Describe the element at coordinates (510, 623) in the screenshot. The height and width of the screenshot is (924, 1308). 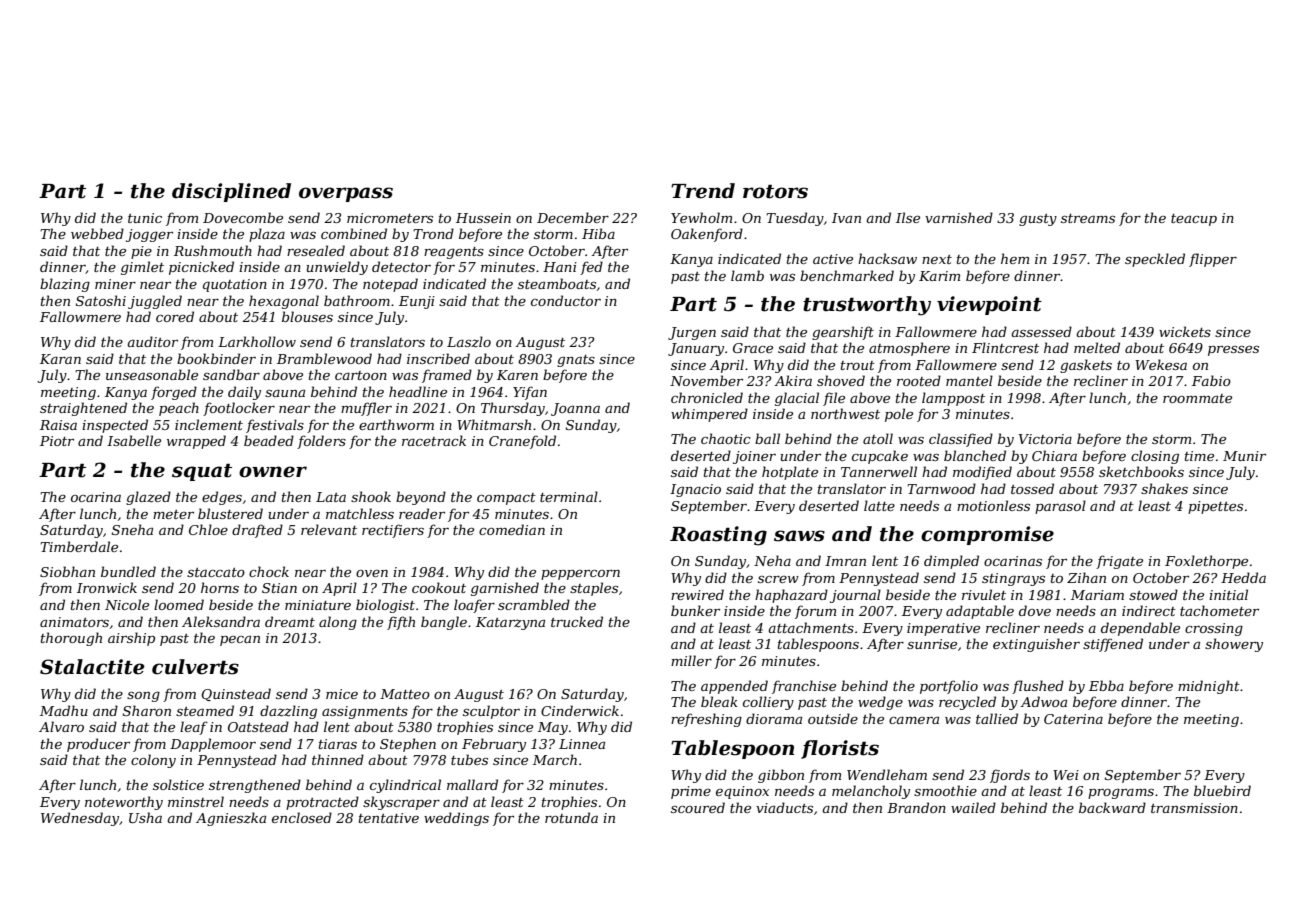
I see `Katarzyna` at that location.
